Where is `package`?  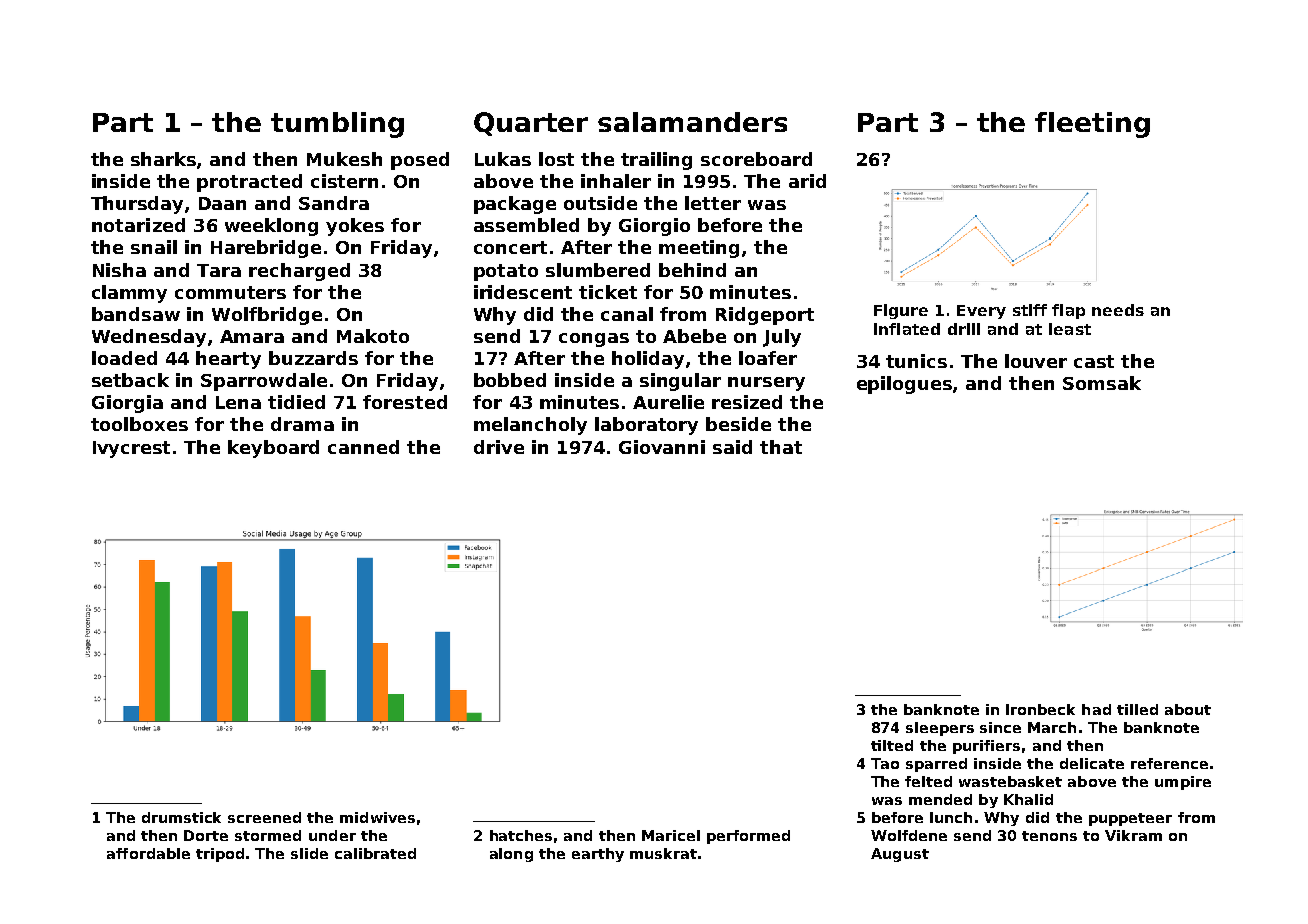 package is located at coordinates (515, 205).
